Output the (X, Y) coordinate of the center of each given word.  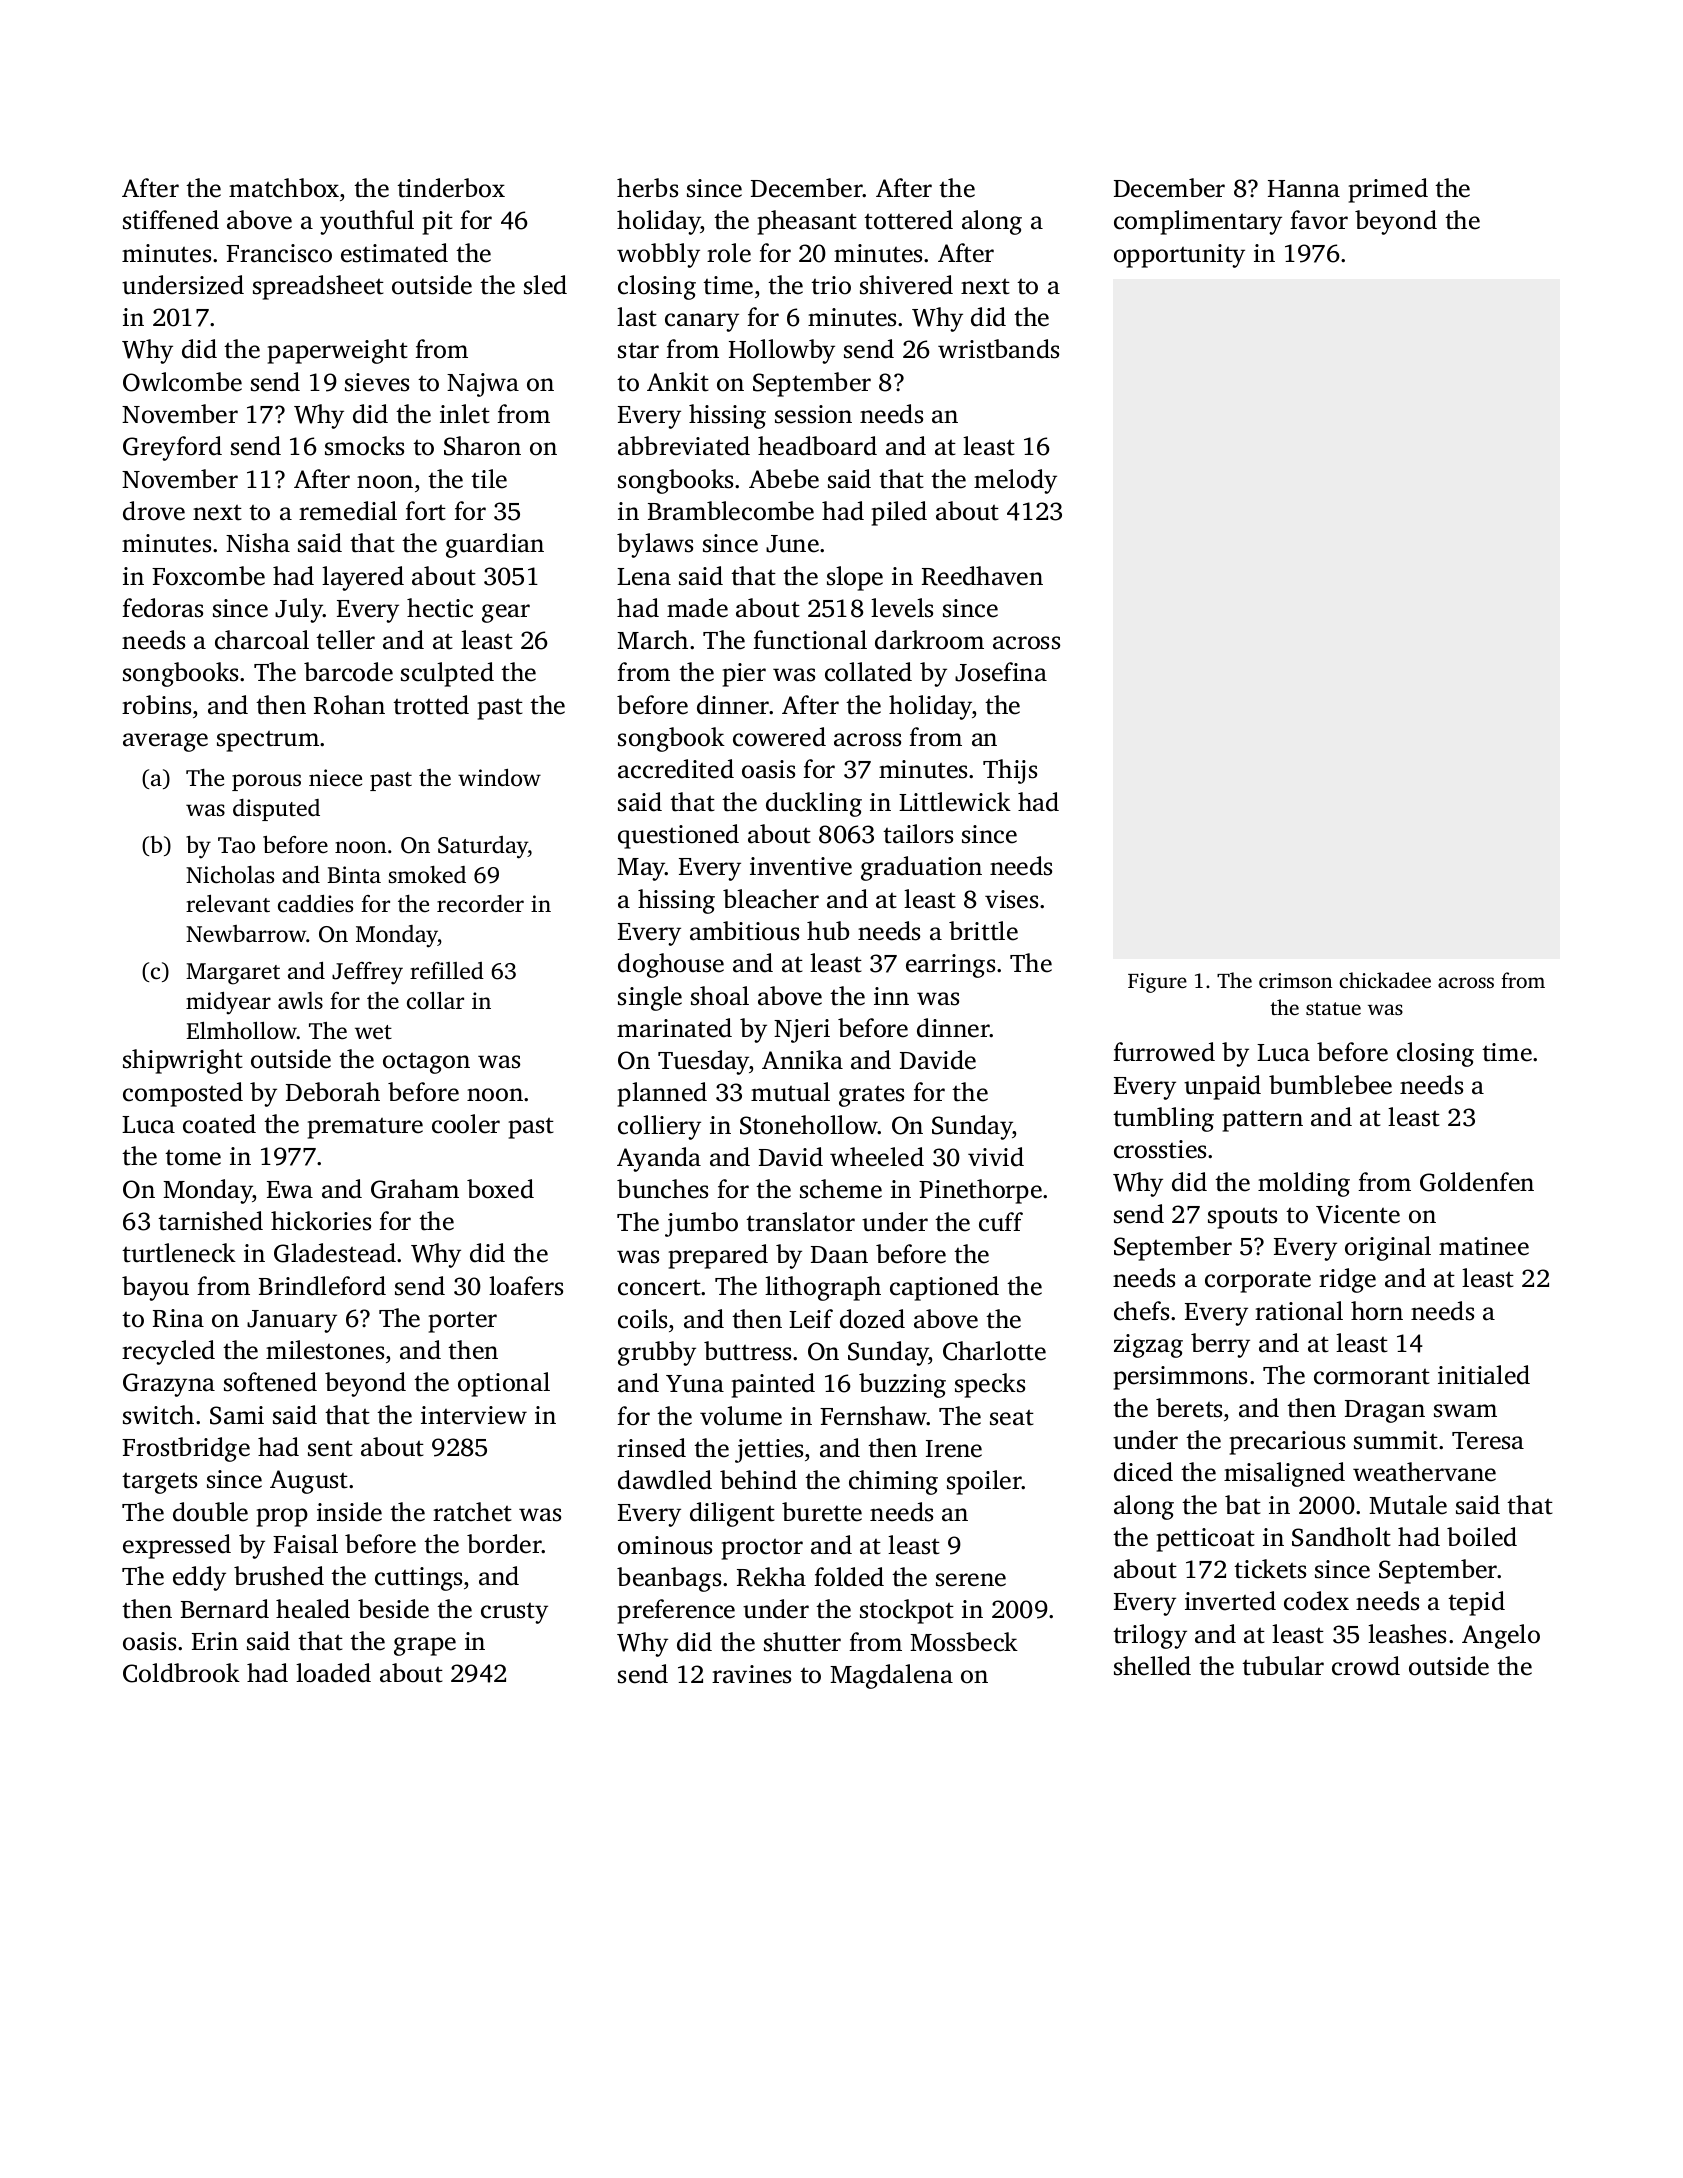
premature (365, 1128)
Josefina (1001, 672)
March (652, 640)
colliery (659, 1127)
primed (1388, 190)
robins (156, 705)
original (1388, 1248)
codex (1316, 1601)
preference (676, 1611)
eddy (199, 1578)
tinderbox (451, 188)
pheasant (807, 222)
